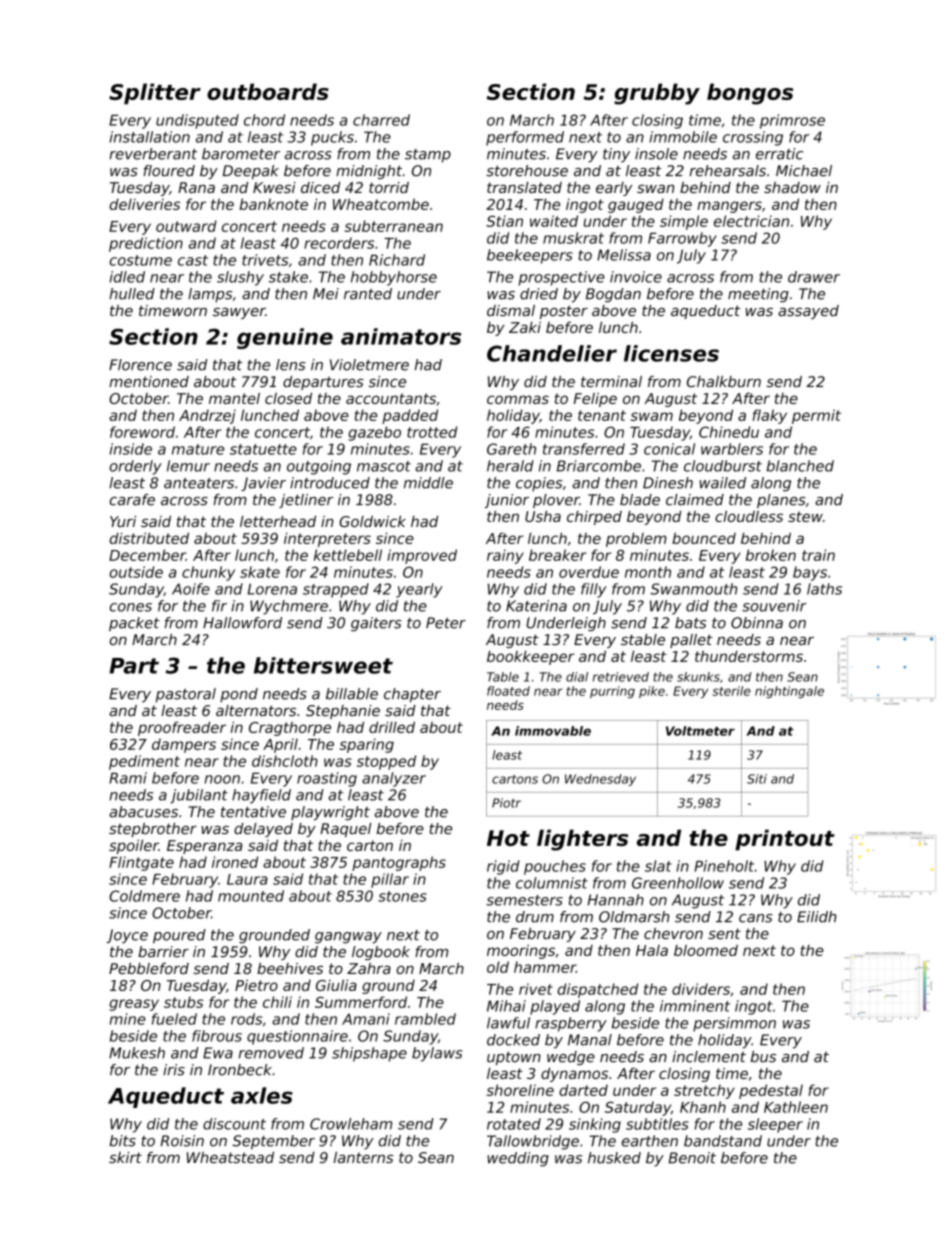 Image resolution: width=952 pixels, height=1233 pixels. What do you see at coordinates (792, 121) in the screenshot?
I see `primrose` at bounding box center [792, 121].
